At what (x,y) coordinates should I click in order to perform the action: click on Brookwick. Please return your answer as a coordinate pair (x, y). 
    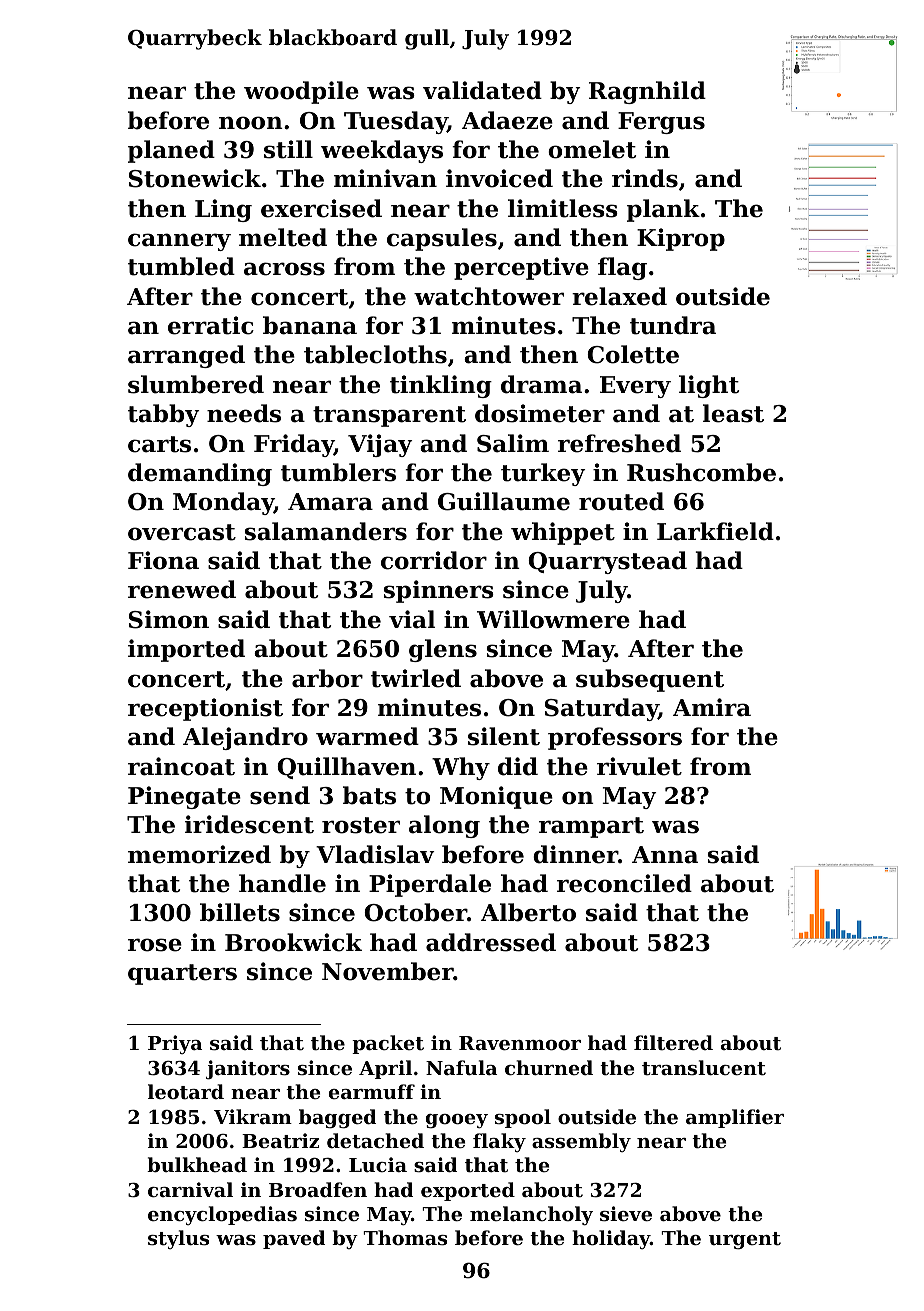
    Looking at the image, I should click on (293, 942).
